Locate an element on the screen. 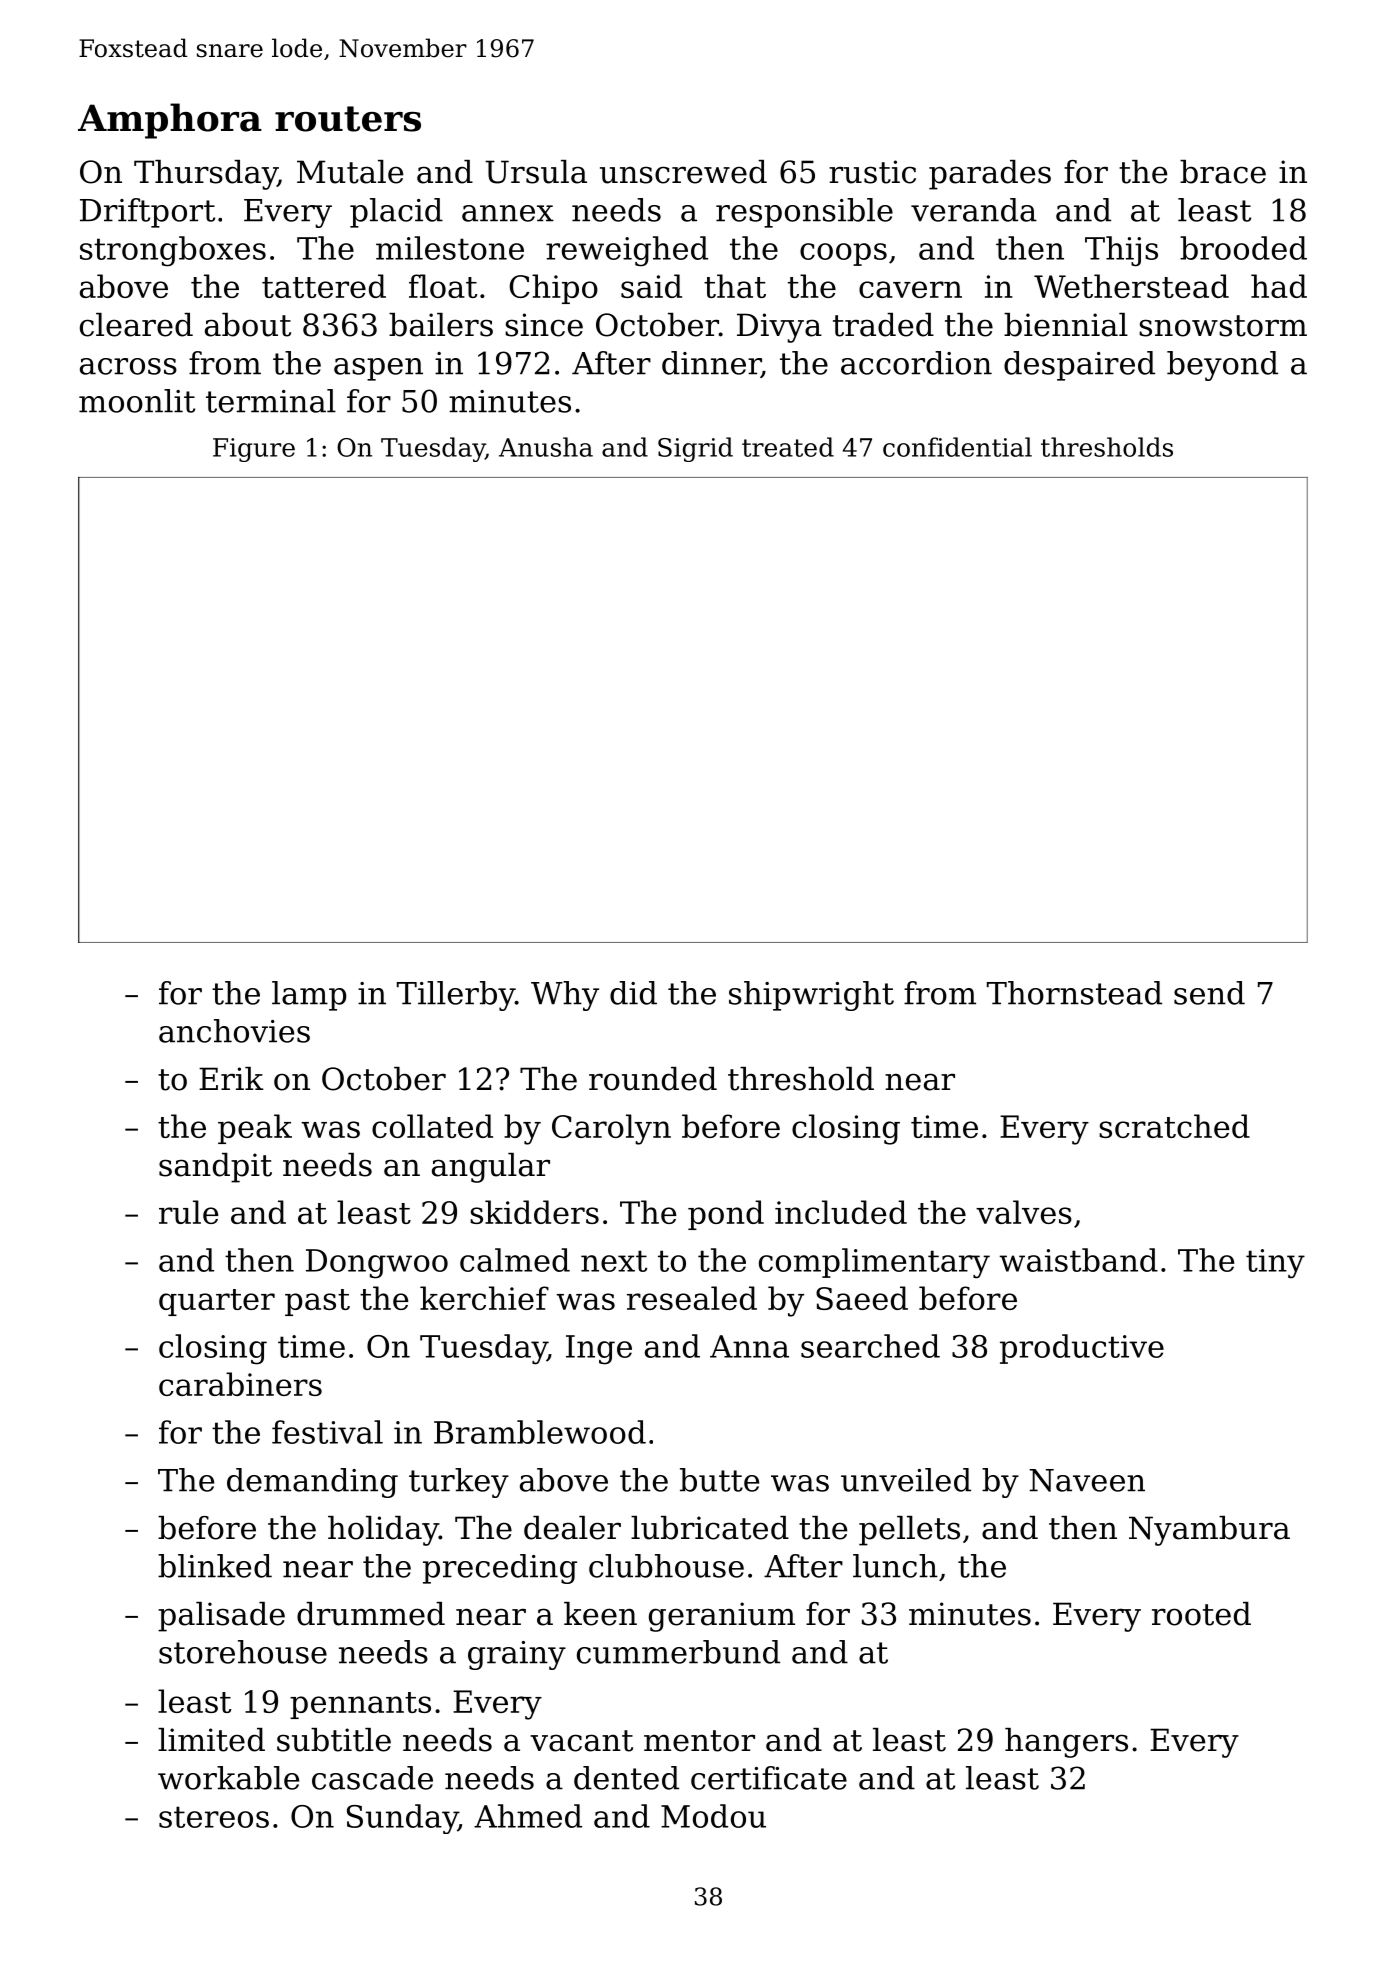  lamp is located at coordinates (309, 996).
